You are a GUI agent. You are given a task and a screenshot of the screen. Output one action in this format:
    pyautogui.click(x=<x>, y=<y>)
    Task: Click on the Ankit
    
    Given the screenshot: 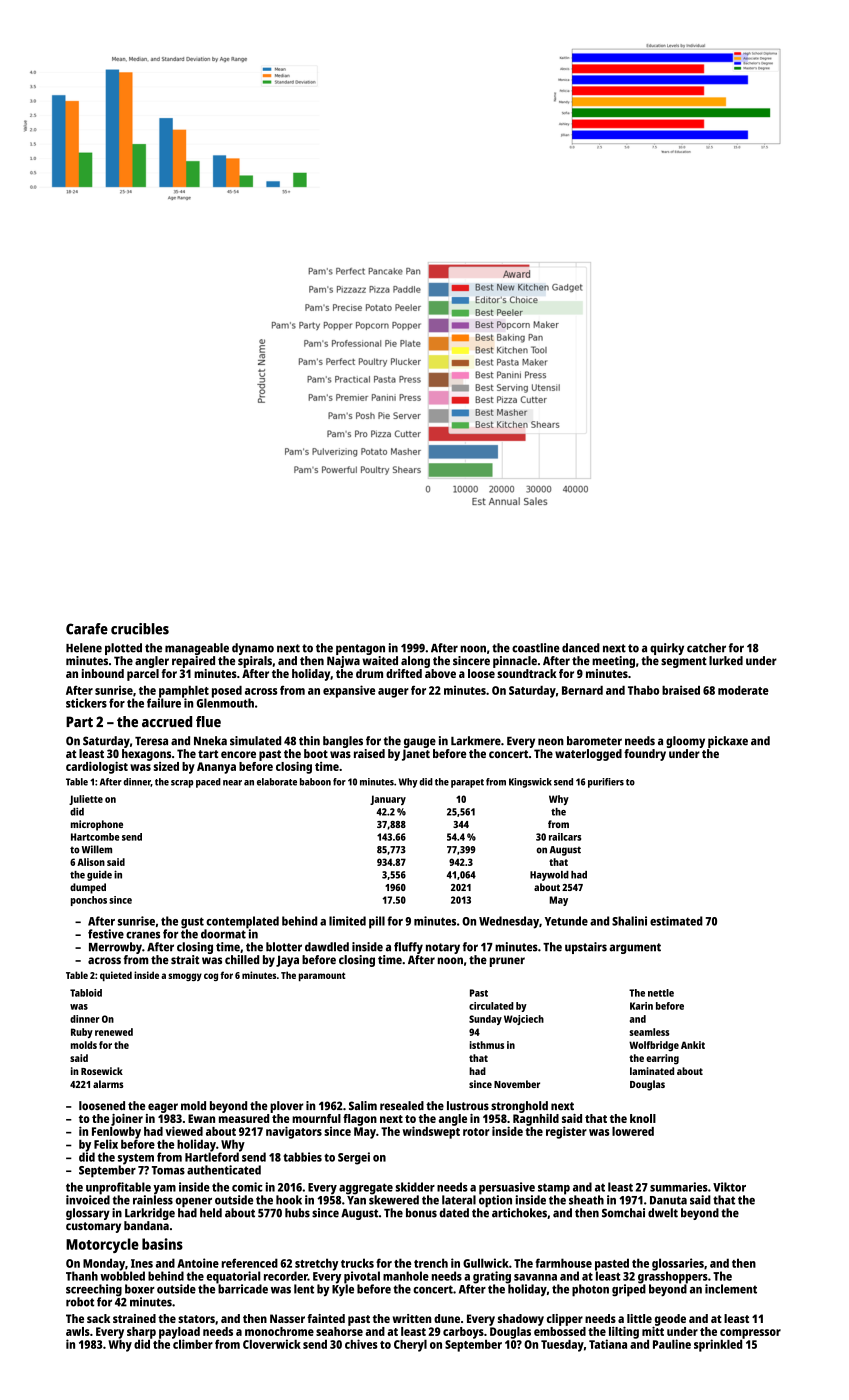 What is the action you would take?
    pyautogui.click(x=693, y=1045)
